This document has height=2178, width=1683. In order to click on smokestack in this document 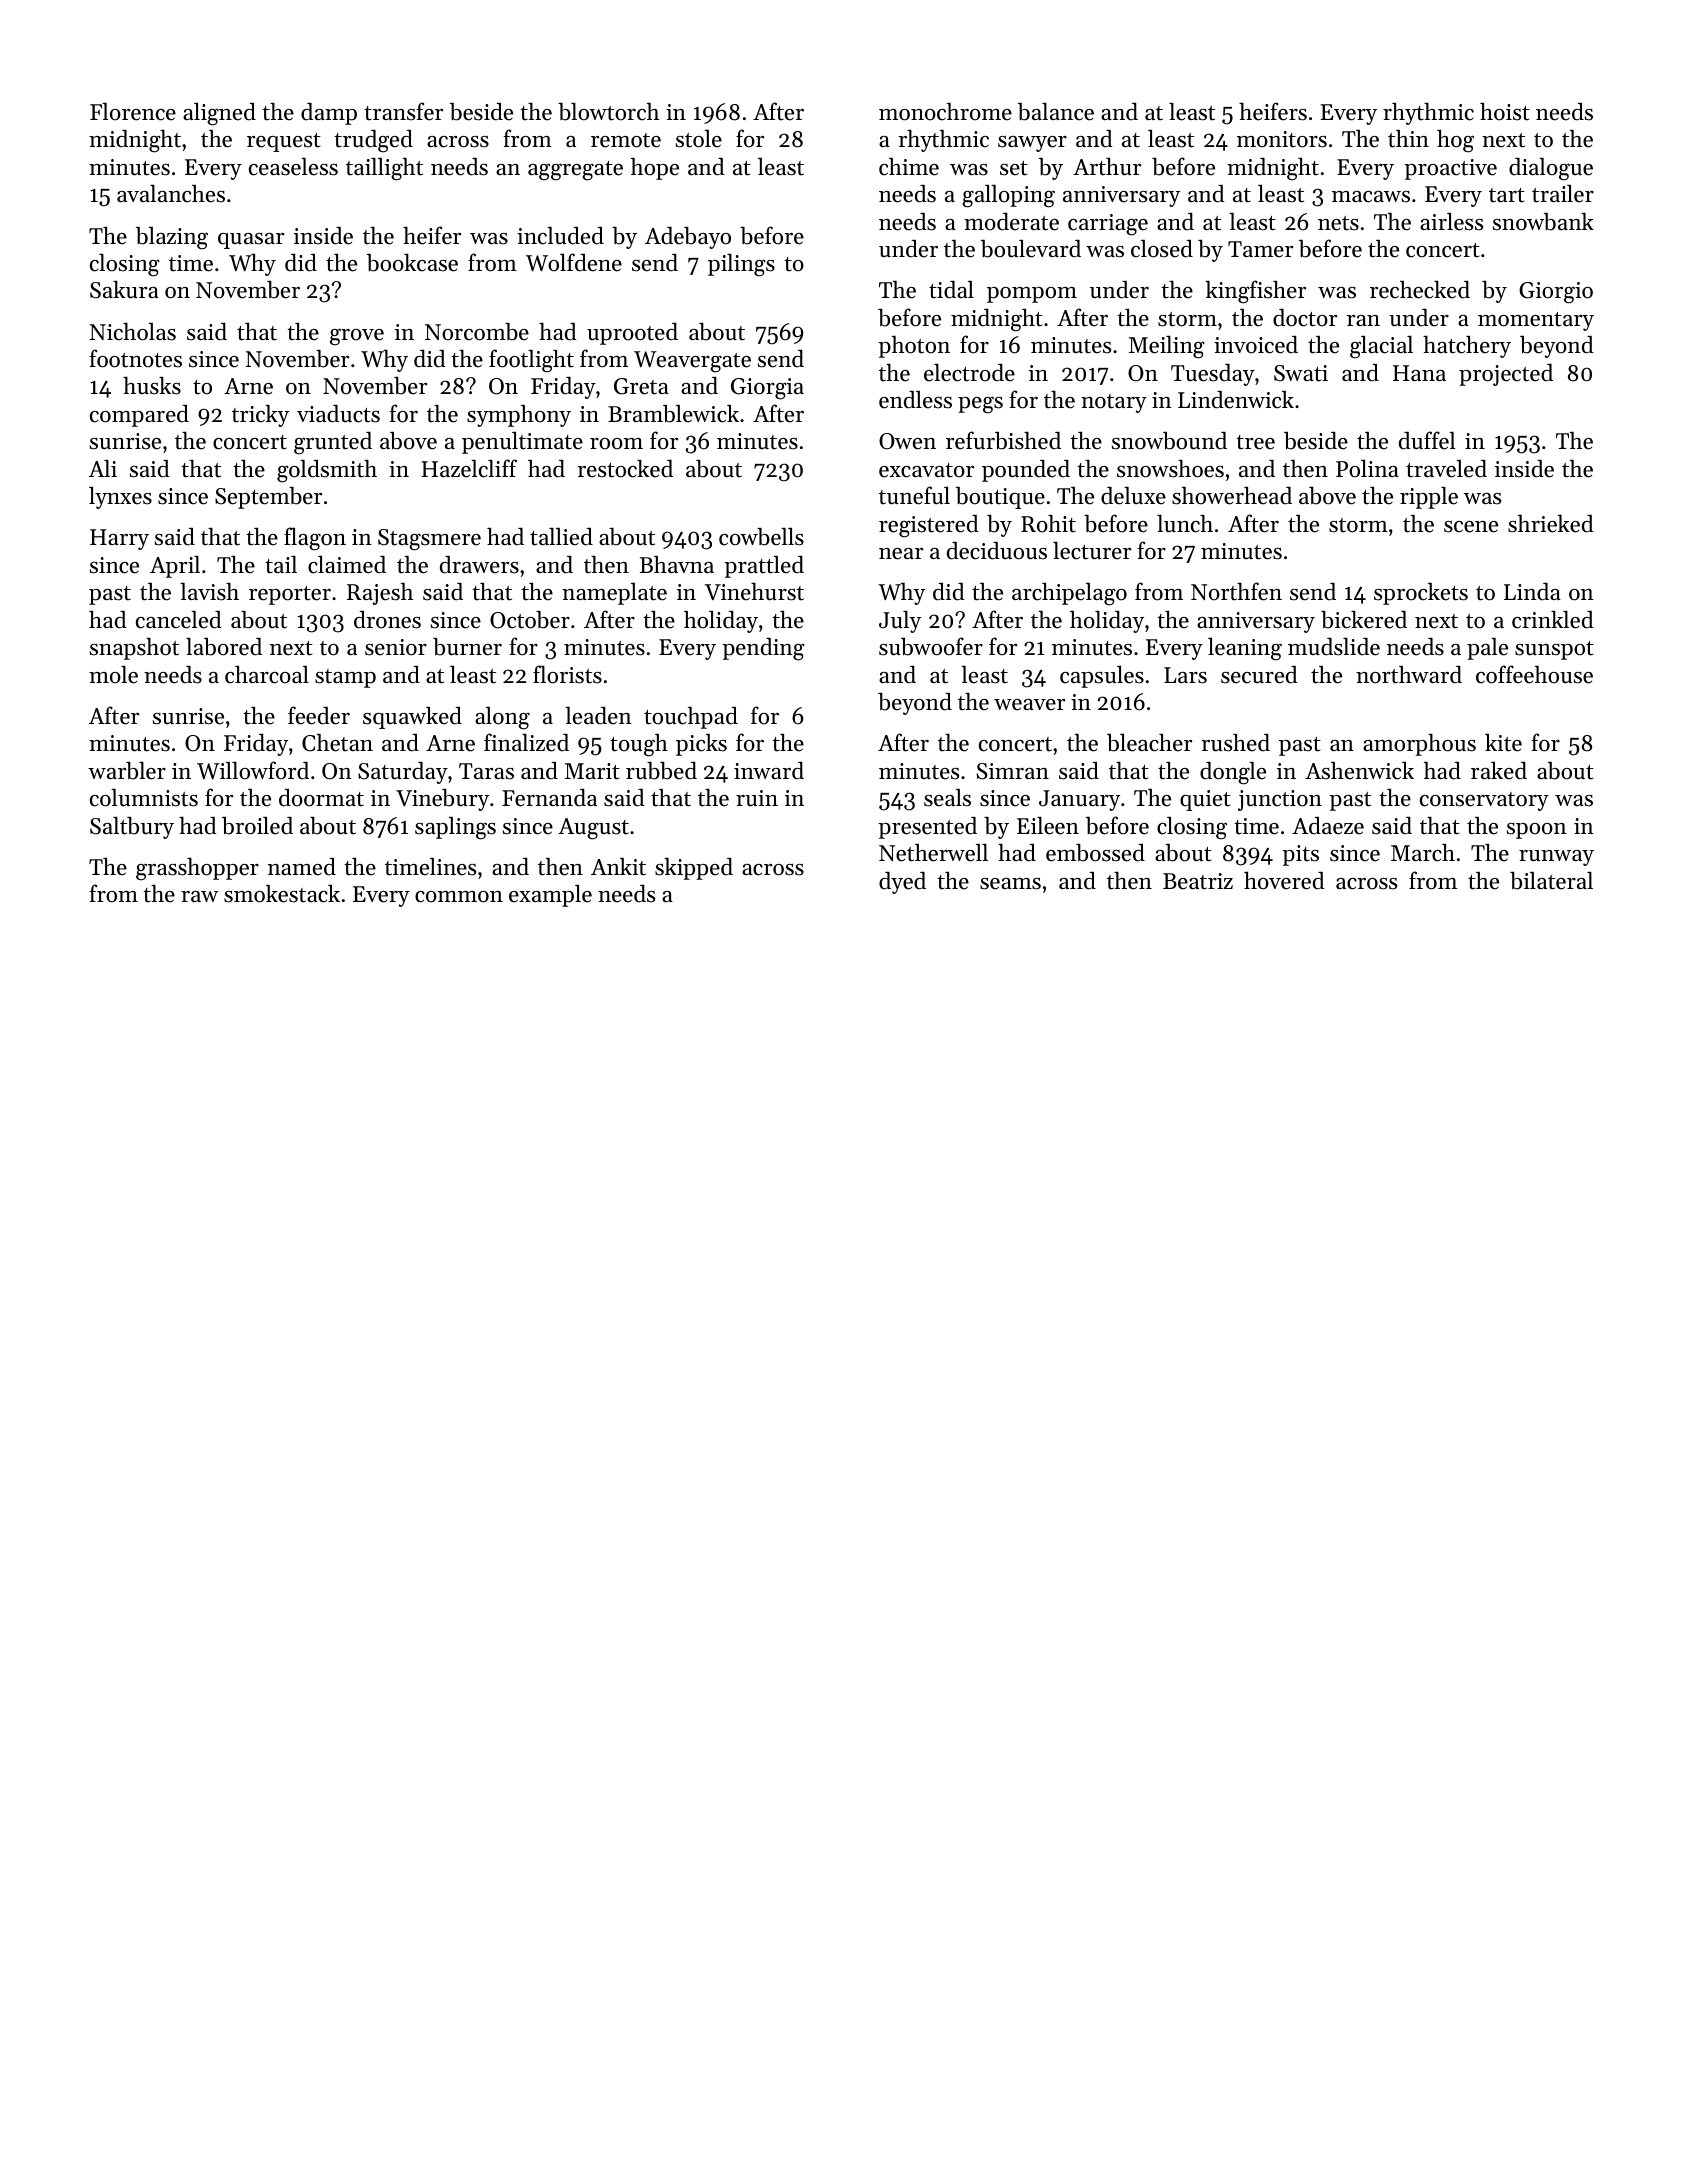, I will do `click(282, 894)`.
